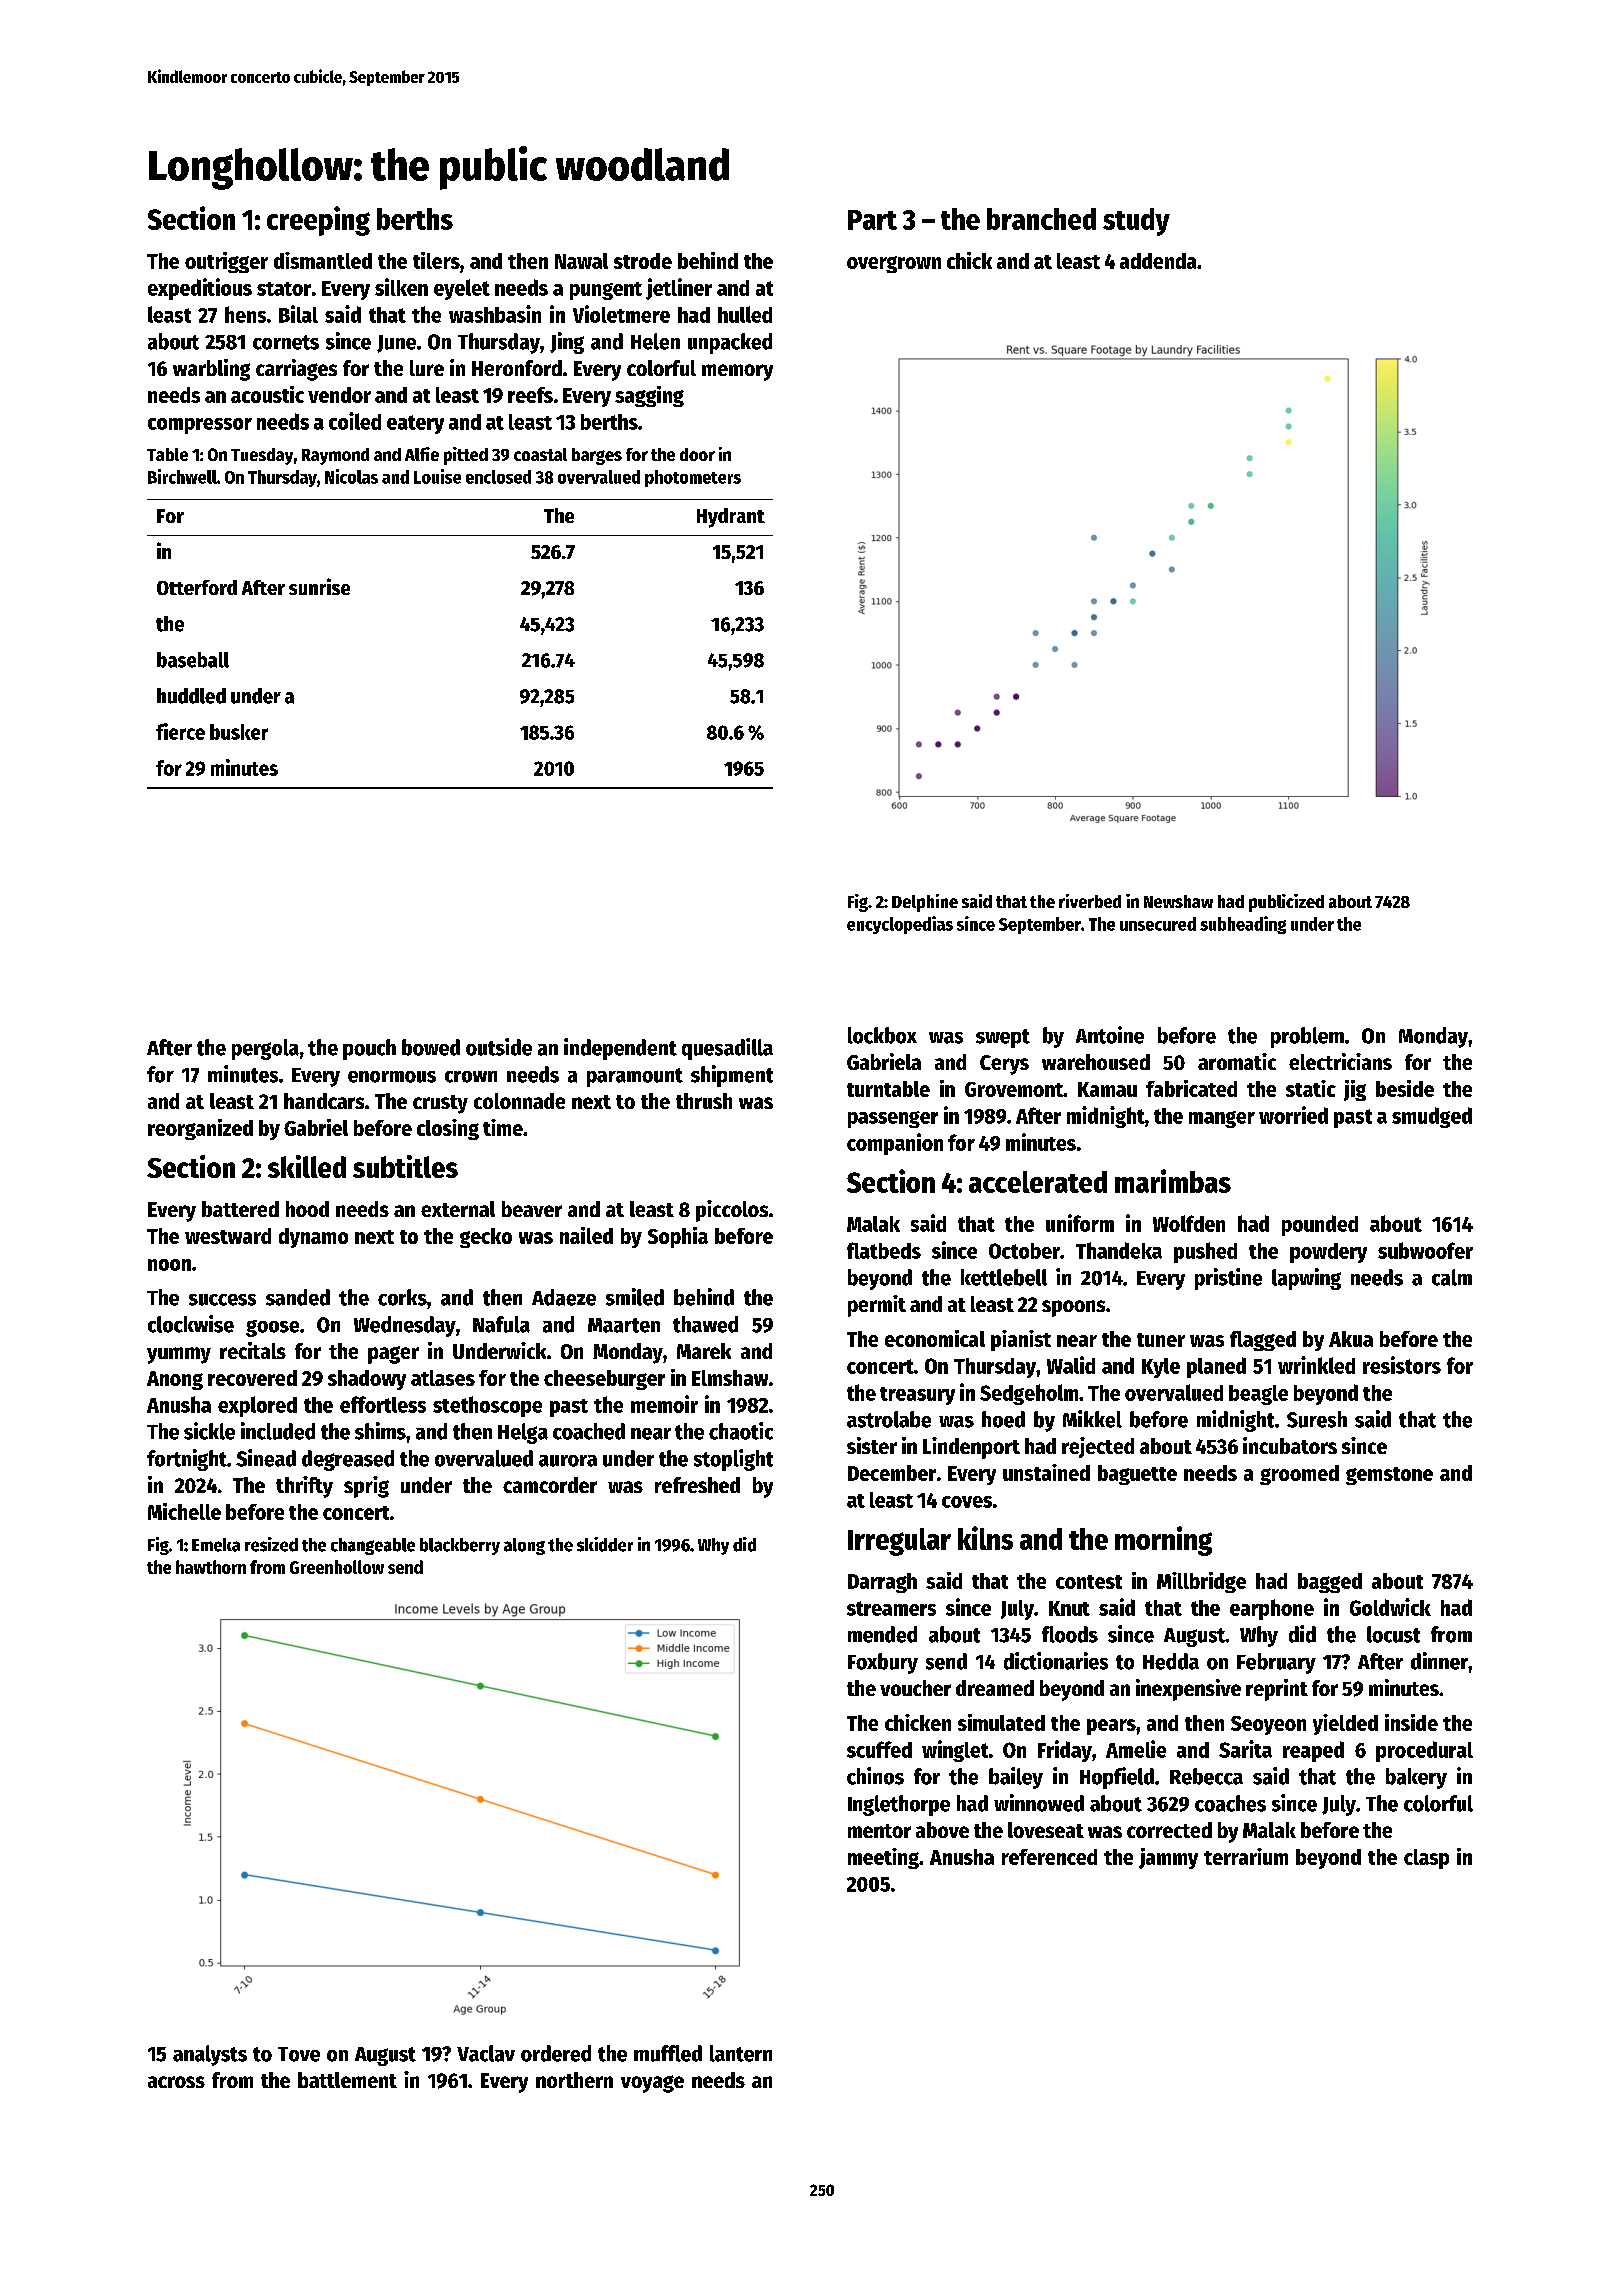 The height and width of the screenshot is (2292, 1620). I want to click on riverbed, so click(1090, 901).
